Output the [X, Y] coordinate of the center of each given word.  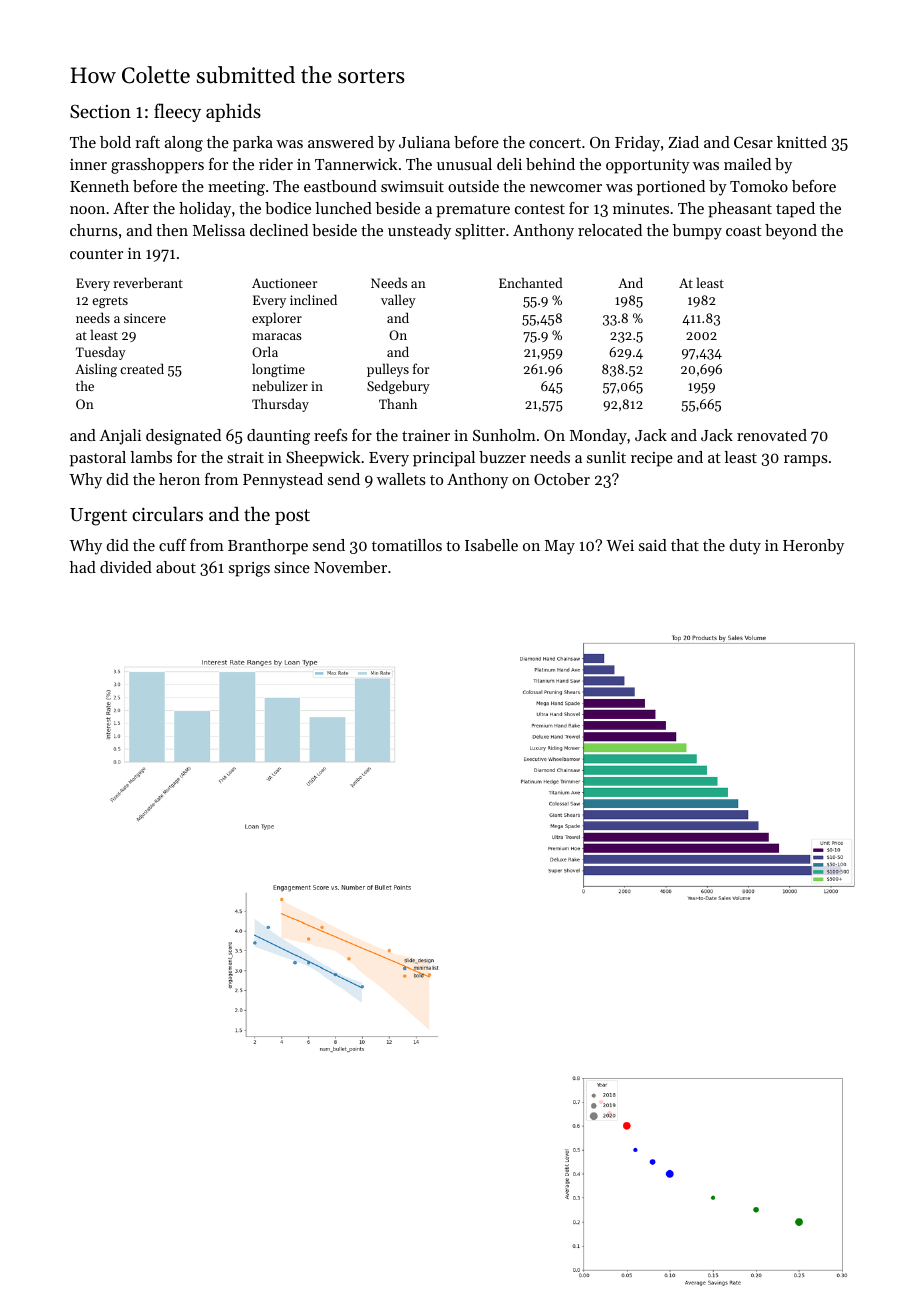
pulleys [388, 370]
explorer [277, 319]
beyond [791, 232]
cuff [172, 545]
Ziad [683, 142]
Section [100, 111]
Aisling [96, 370]
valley [398, 301]
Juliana [424, 142]
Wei [620, 545]
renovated [772, 435]
